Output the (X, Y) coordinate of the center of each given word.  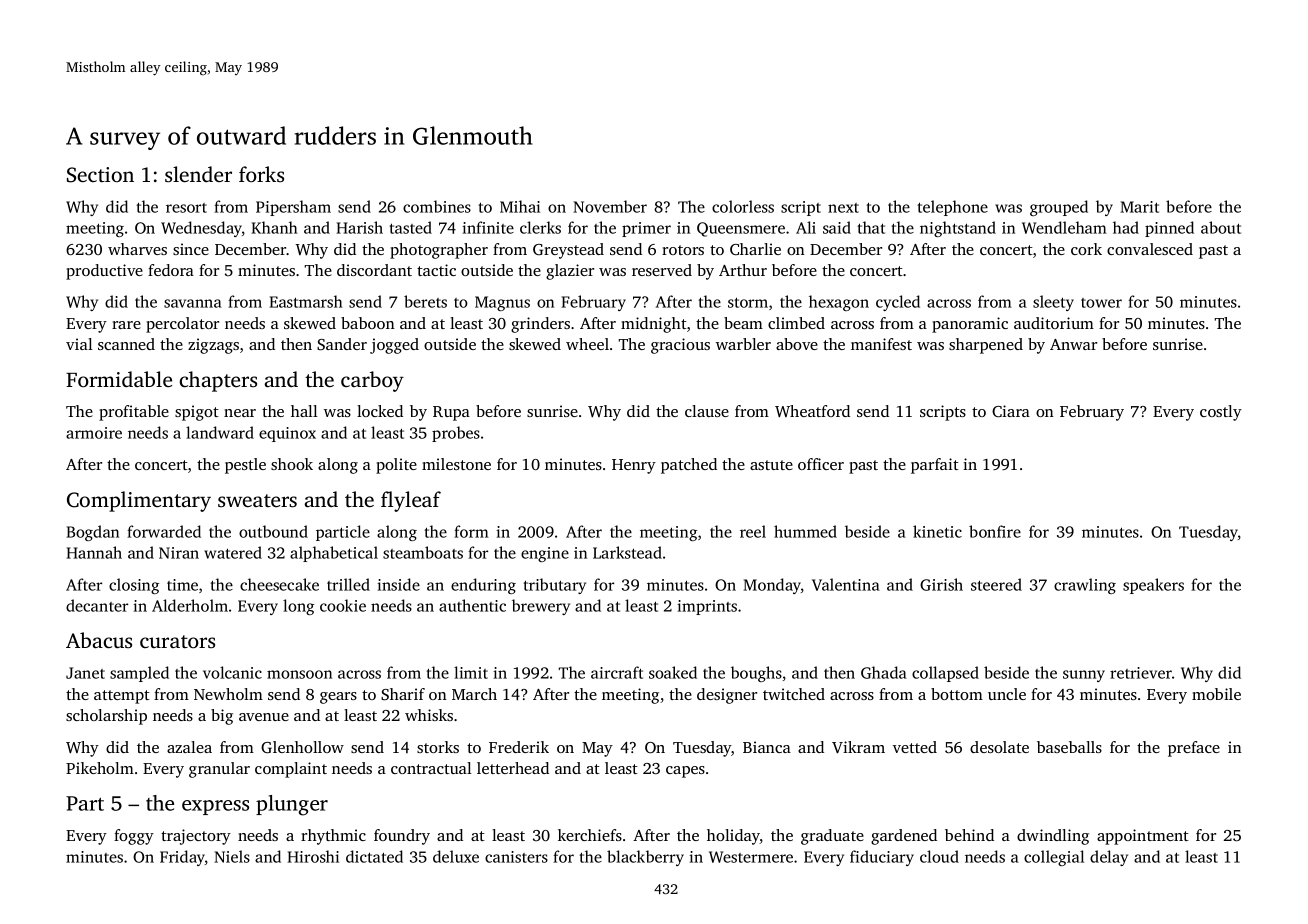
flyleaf (411, 501)
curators (177, 641)
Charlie (755, 249)
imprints (707, 607)
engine (545, 554)
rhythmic (333, 837)
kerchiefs (590, 835)
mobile (1216, 694)
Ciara (1011, 411)
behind (969, 835)
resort (186, 208)
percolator (182, 325)
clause (707, 411)
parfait (935, 466)
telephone (952, 208)
